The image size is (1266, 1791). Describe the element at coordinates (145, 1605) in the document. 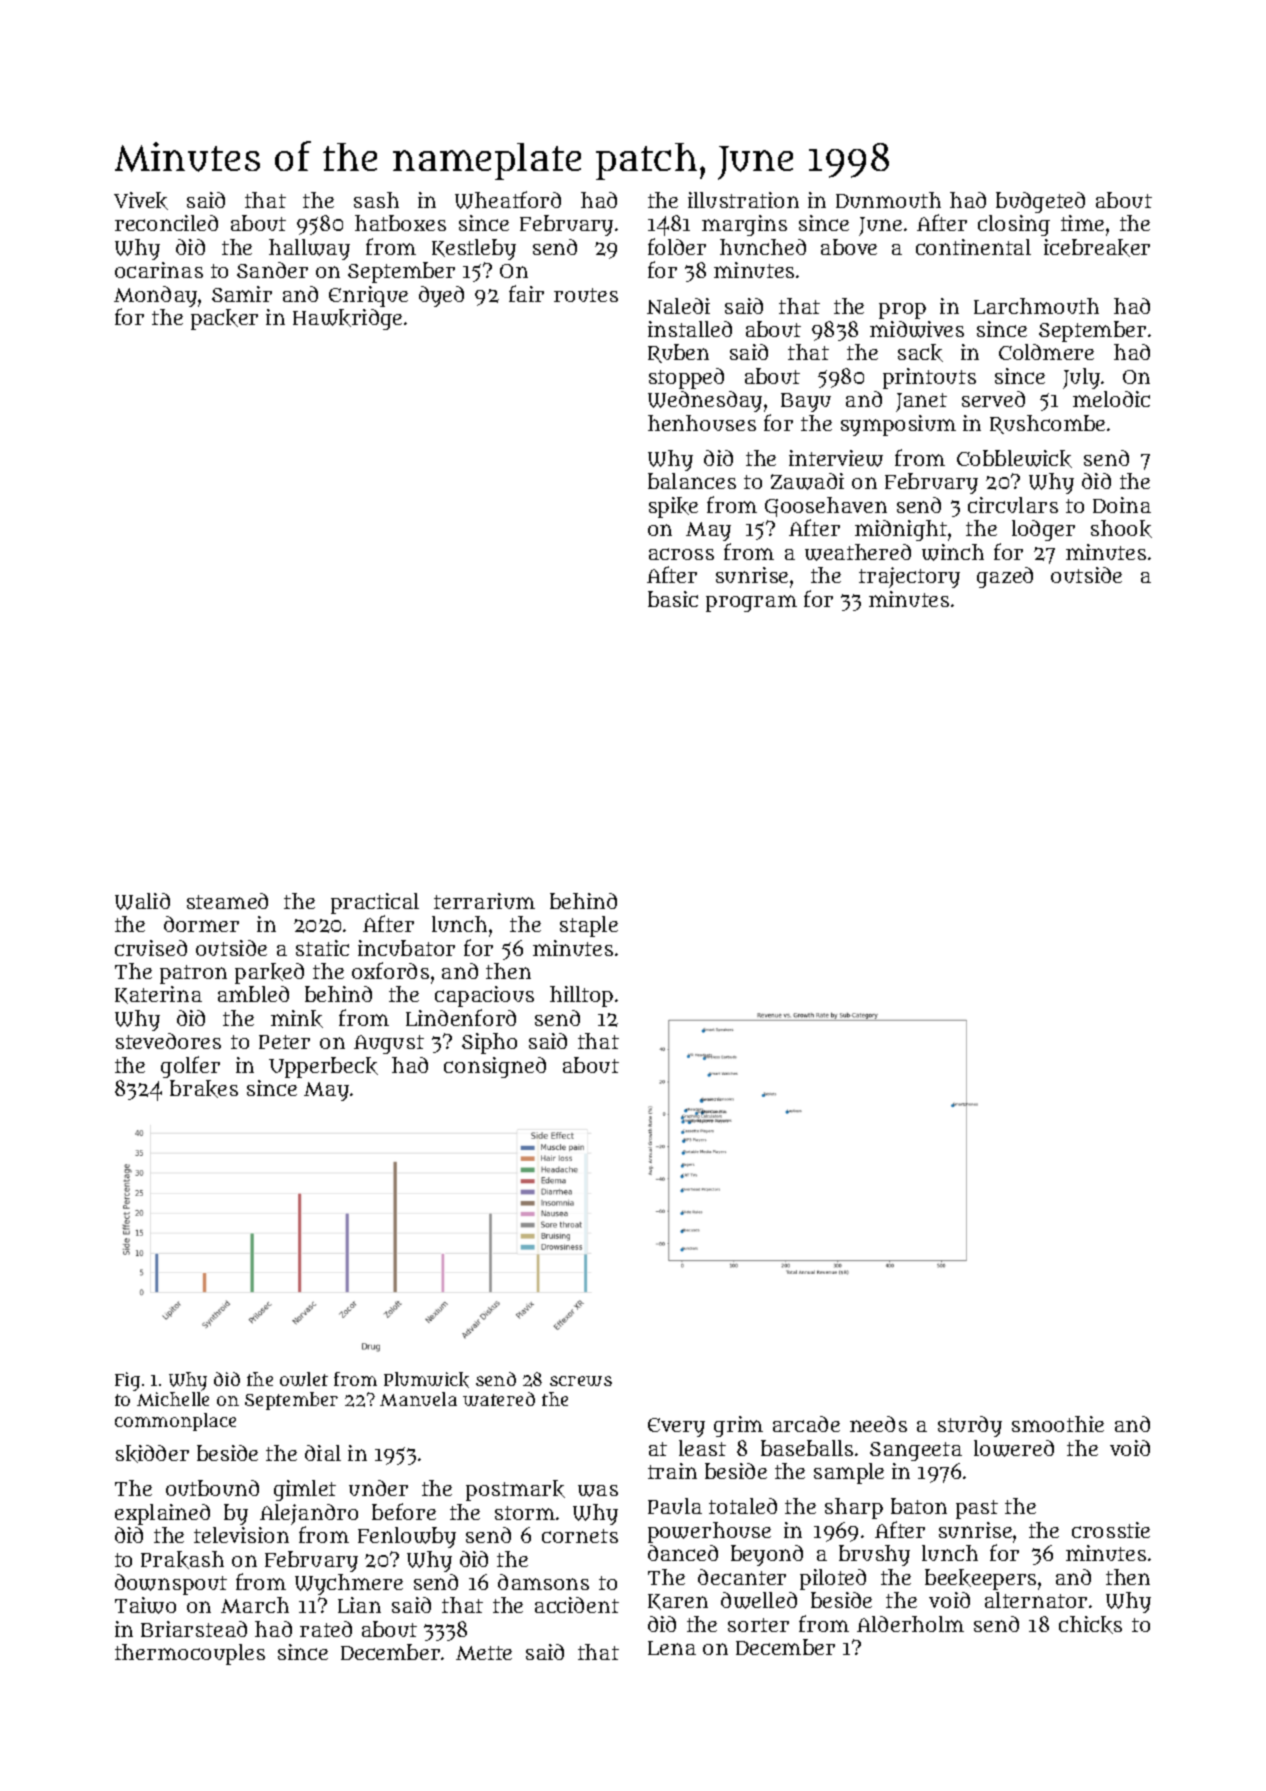

I see `Taiwo` at that location.
